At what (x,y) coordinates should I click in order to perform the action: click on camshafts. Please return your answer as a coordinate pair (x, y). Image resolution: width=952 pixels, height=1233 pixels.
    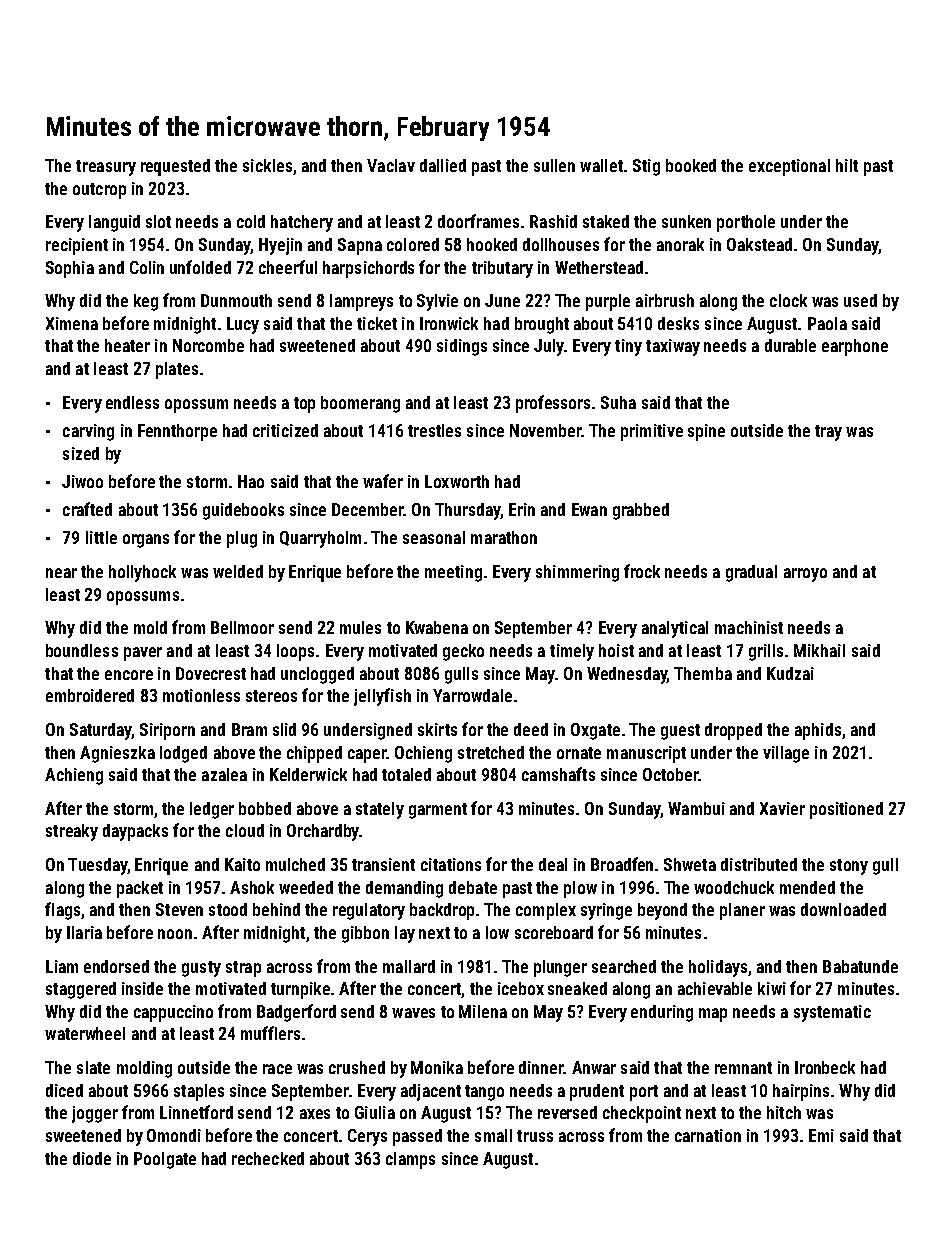
    Looking at the image, I should click on (558, 774).
